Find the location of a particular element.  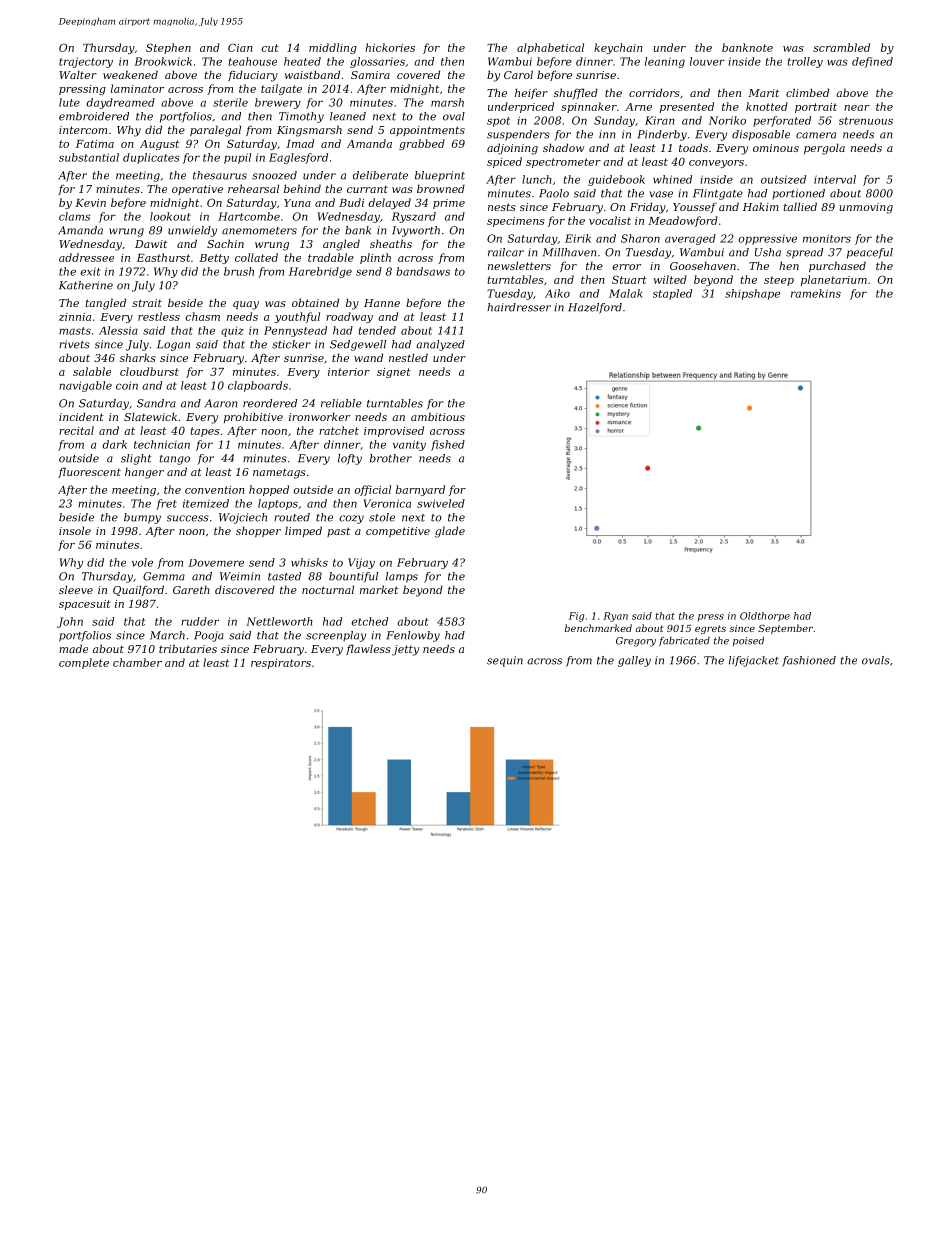

spacesuit is located at coordinates (85, 605).
